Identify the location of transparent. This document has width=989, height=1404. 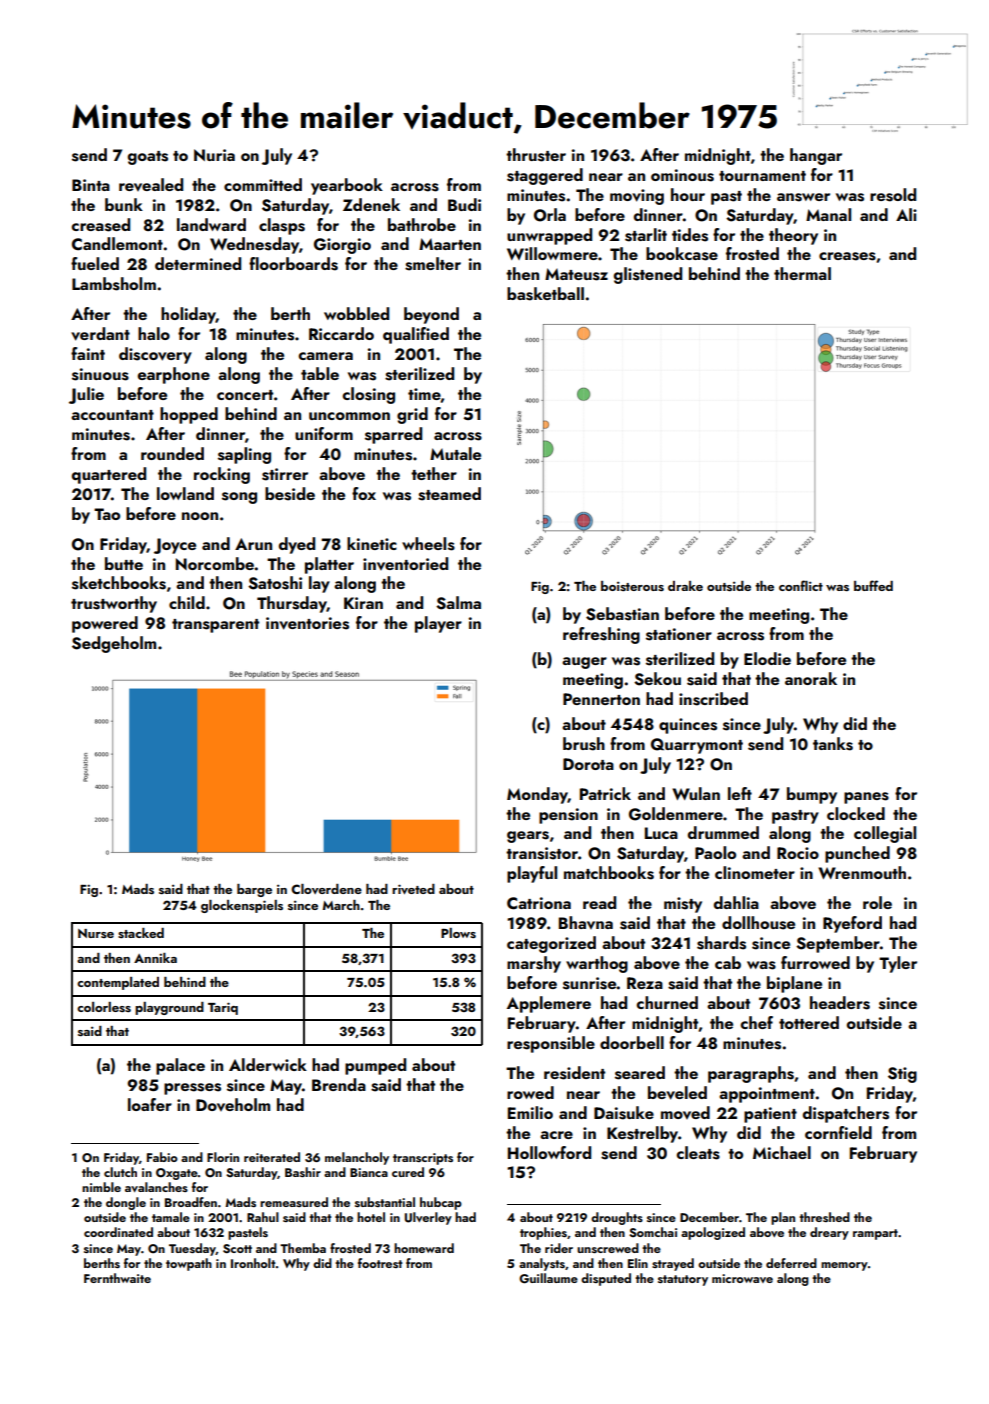
(215, 626).
